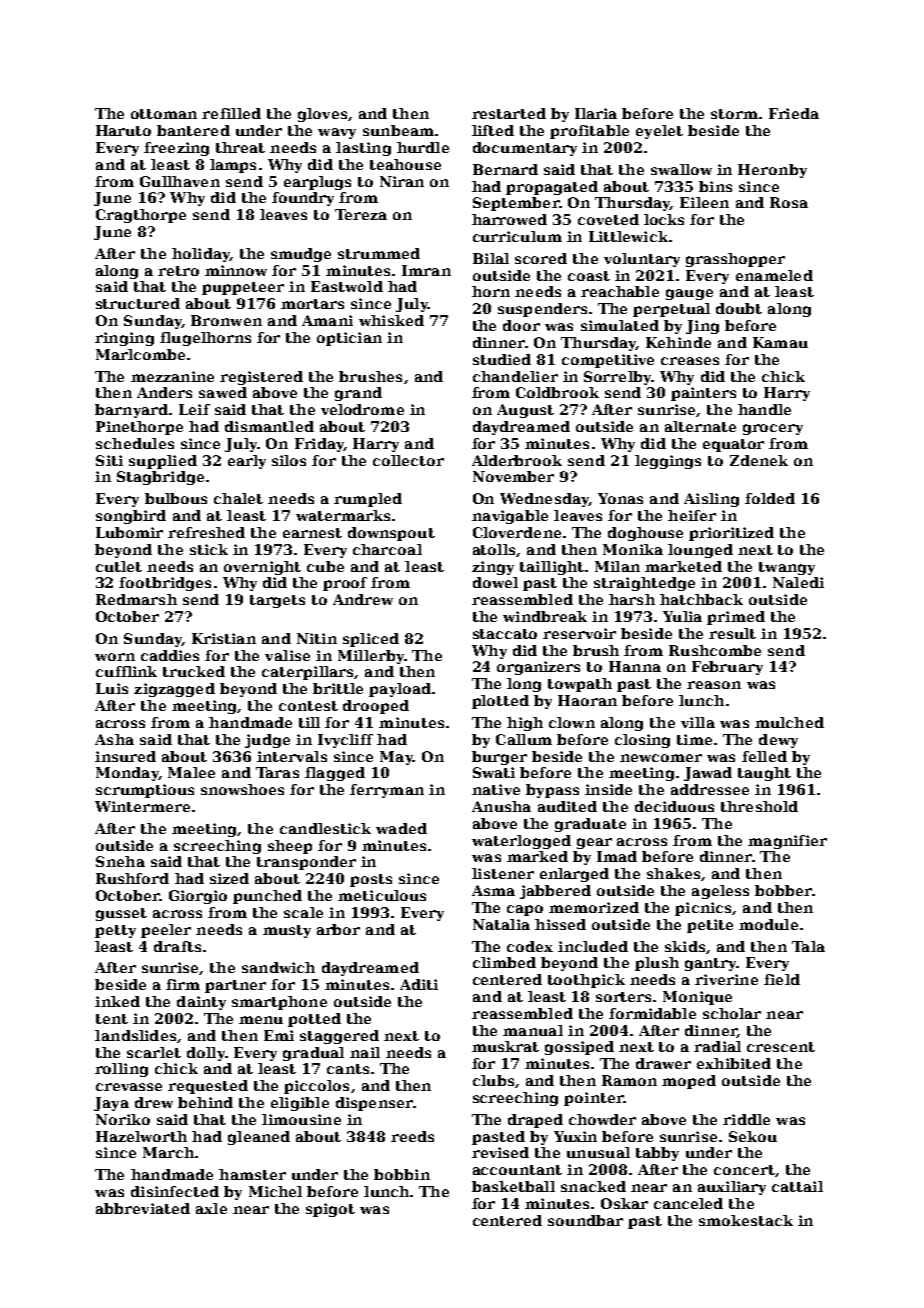 This document has width=924, height=1308. Describe the element at coordinates (287, 931) in the document. I see `musty` at that location.
